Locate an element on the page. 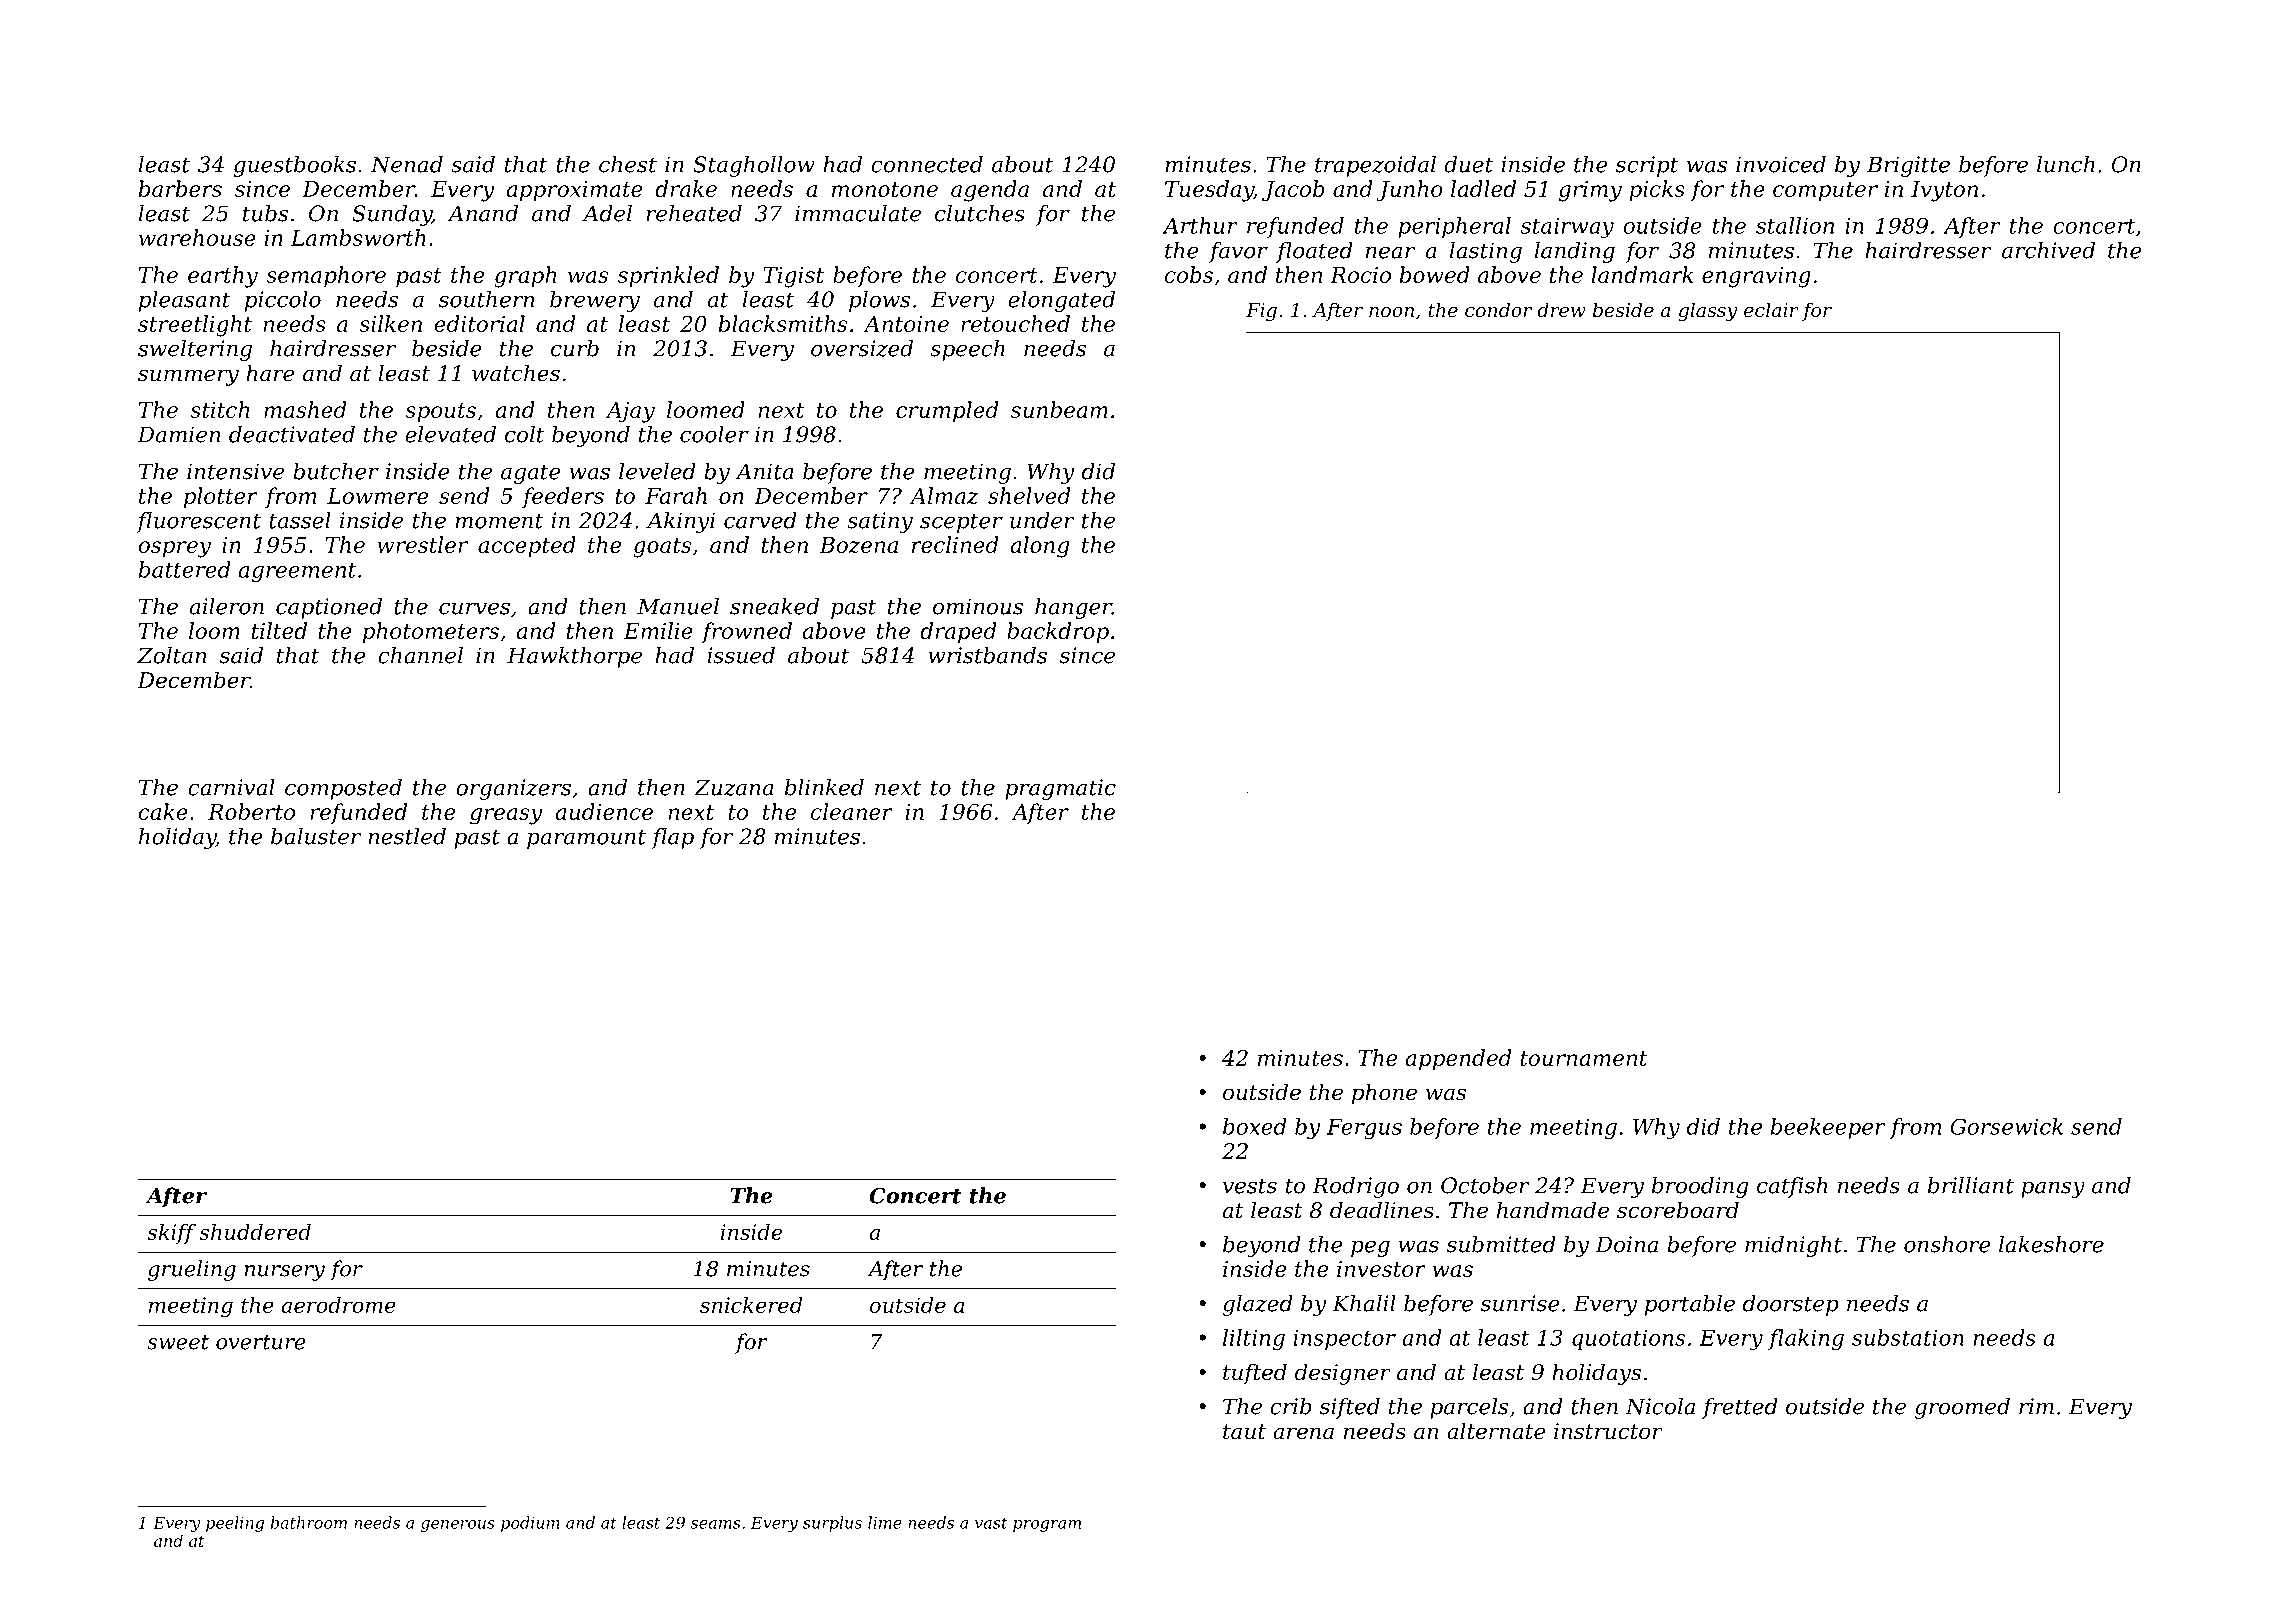 The image size is (2280, 1612). Brigitte is located at coordinates (1908, 166).
